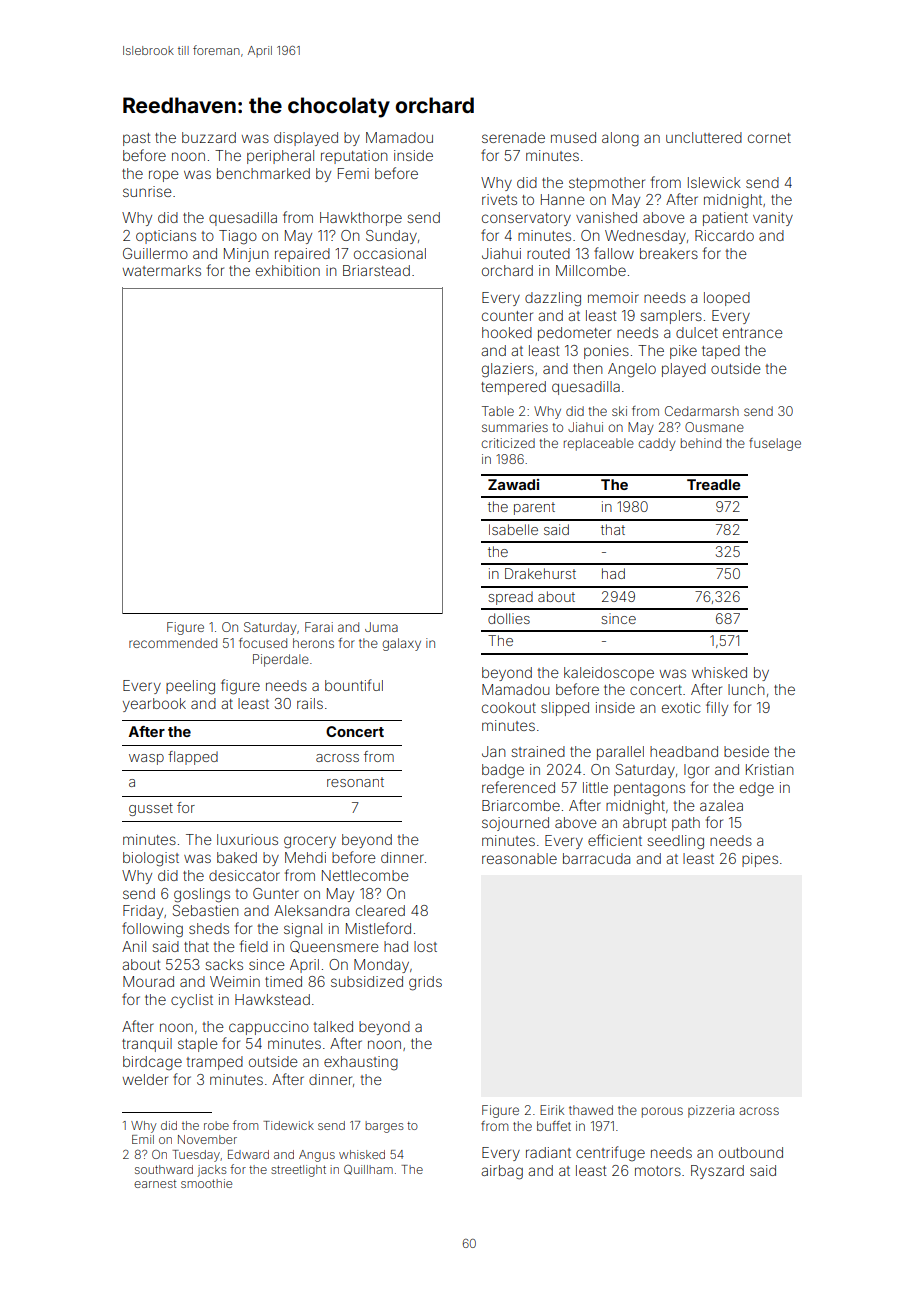 This document has height=1308, width=924. I want to click on bountiful, so click(354, 685).
